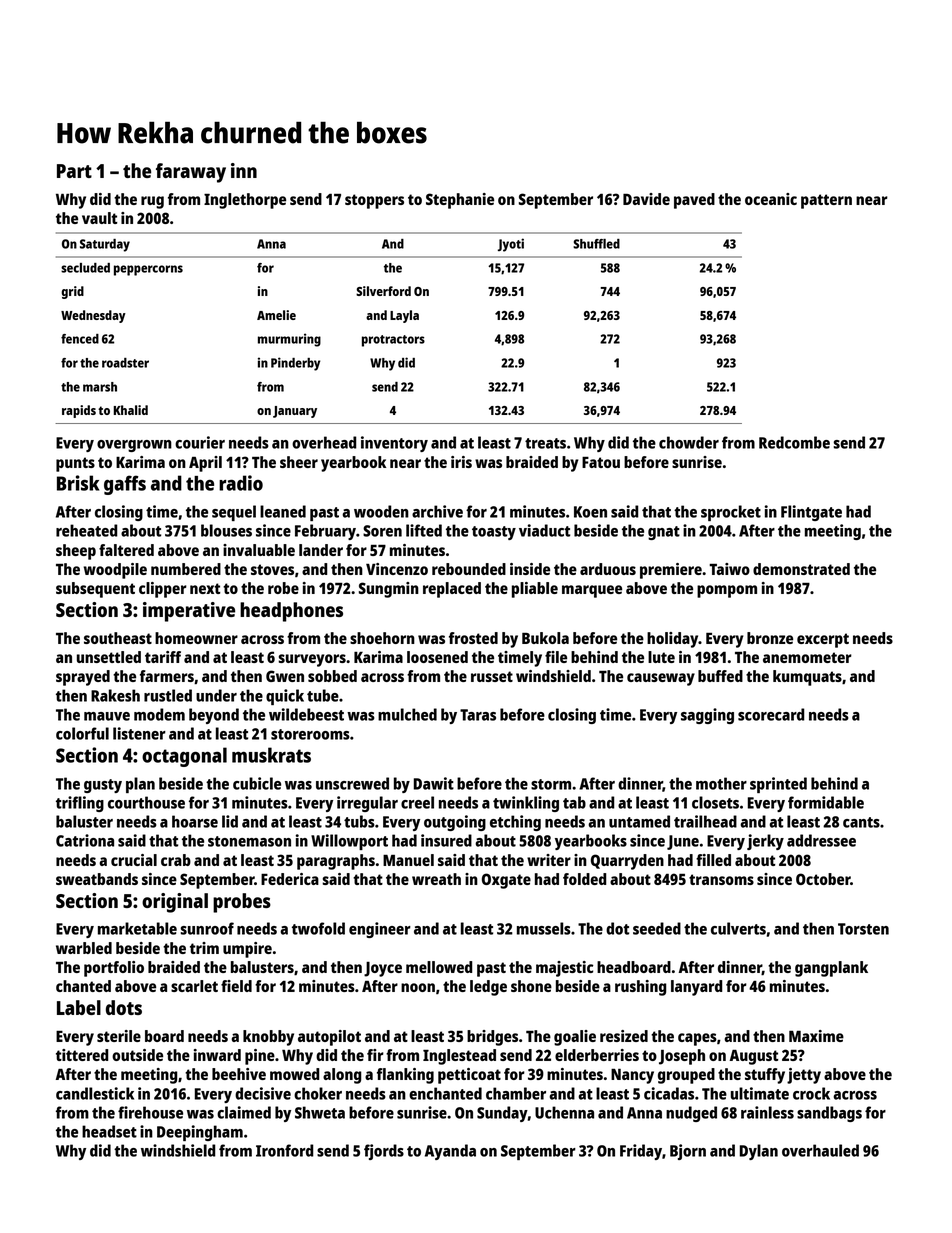 This screenshot has height=1233, width=952. What do you see at coordinates (109, 1131) in the screenshot?
I see `headset` at bounding box center [109, 1131].
